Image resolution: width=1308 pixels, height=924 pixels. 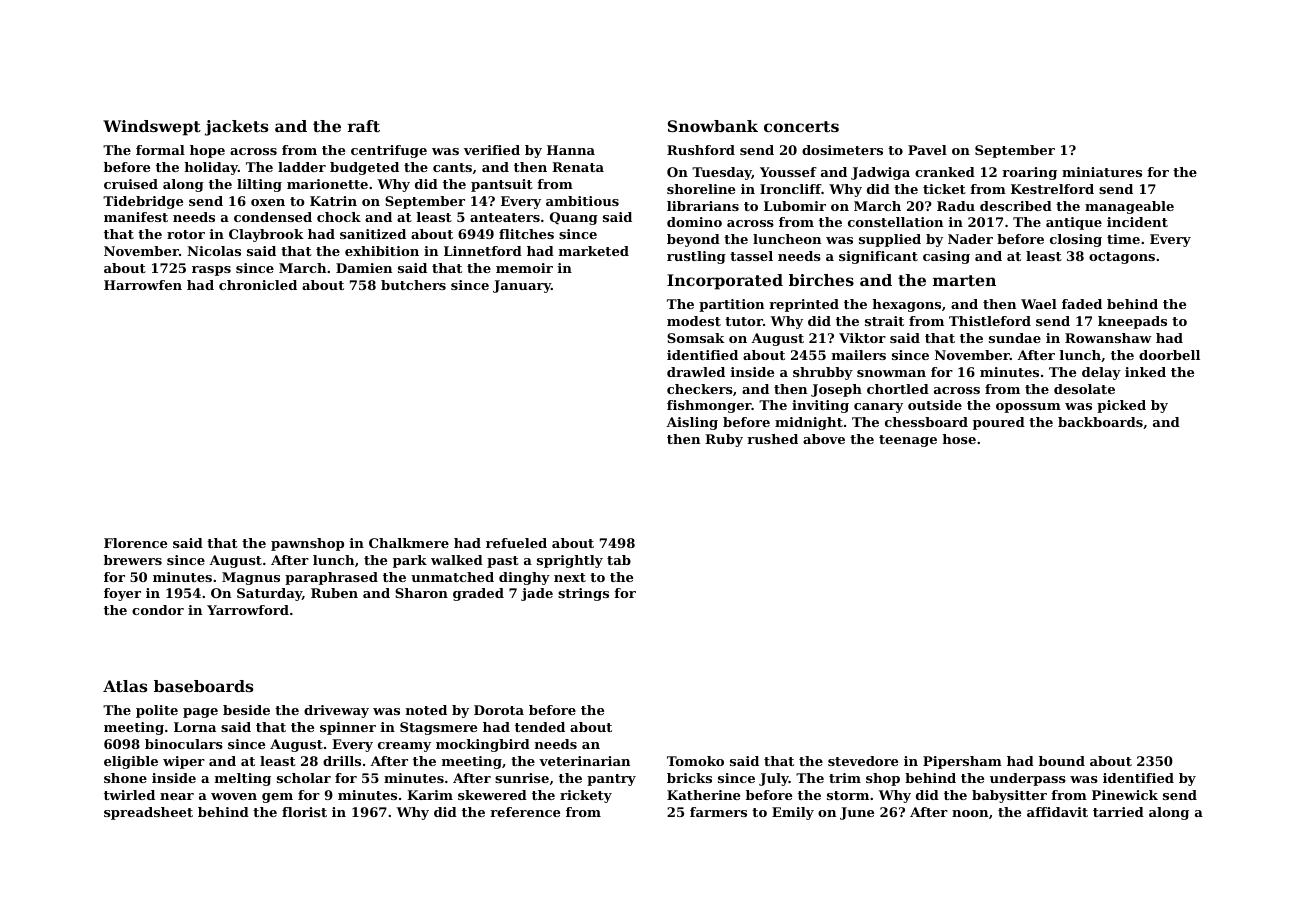 What do you see at coordinates (1084, 389) in the screenshot?
I see `desolate` at bounding box center [1084, 389].
